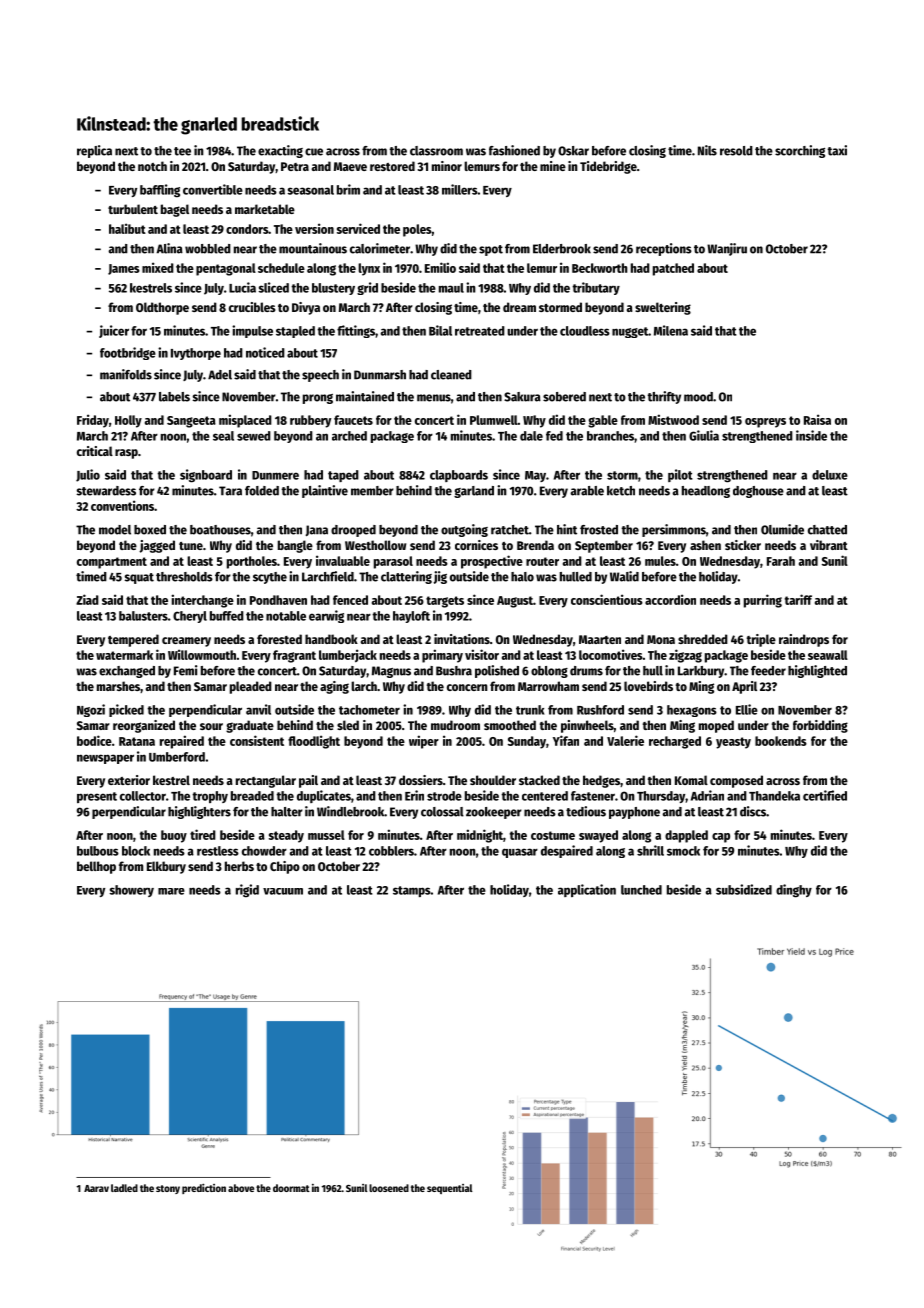 Image resolution: width=924 pixels, height=1308 pixels. I want to click on dinghy, so click(794, 891).
